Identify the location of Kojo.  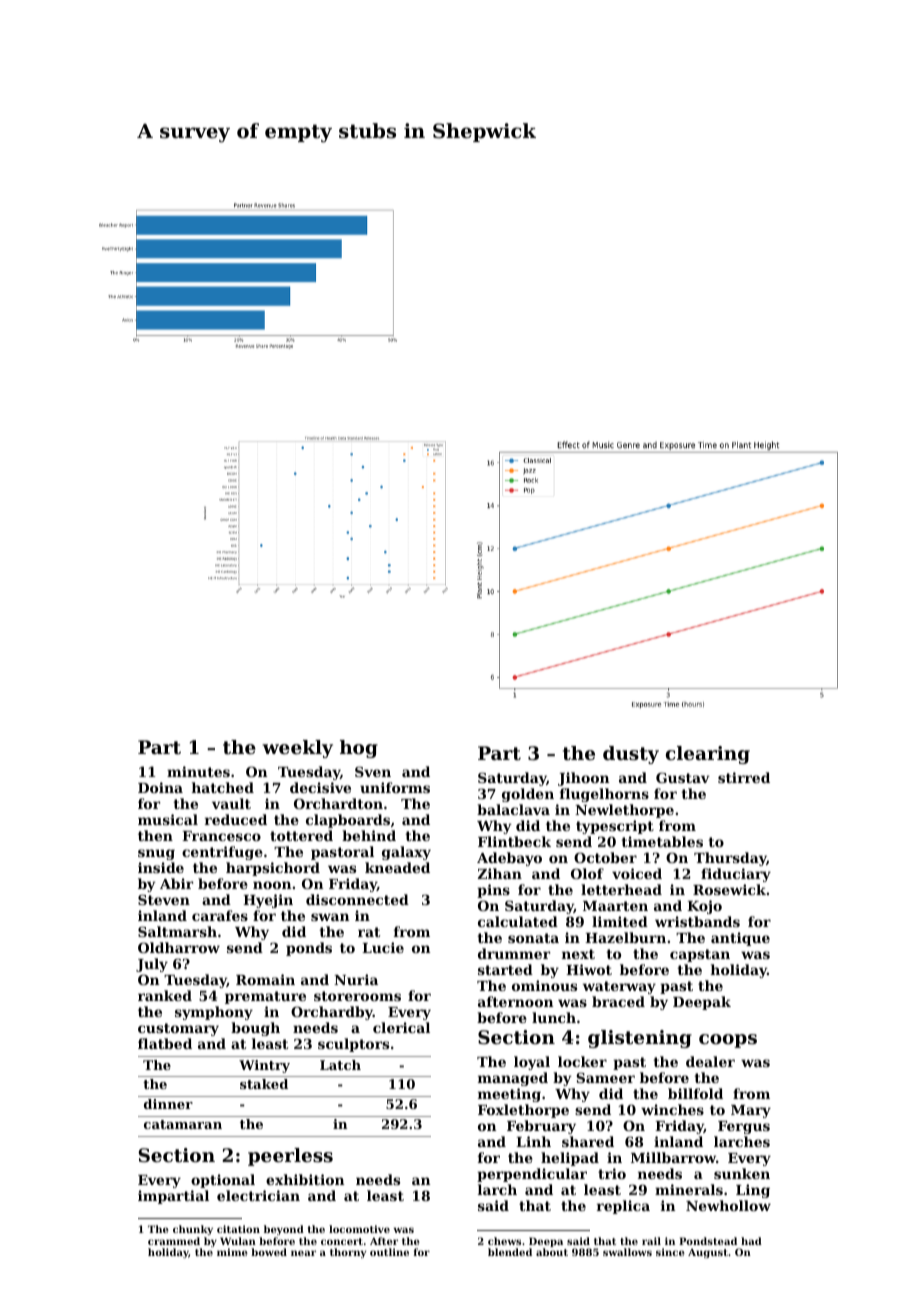
(704, 907).
